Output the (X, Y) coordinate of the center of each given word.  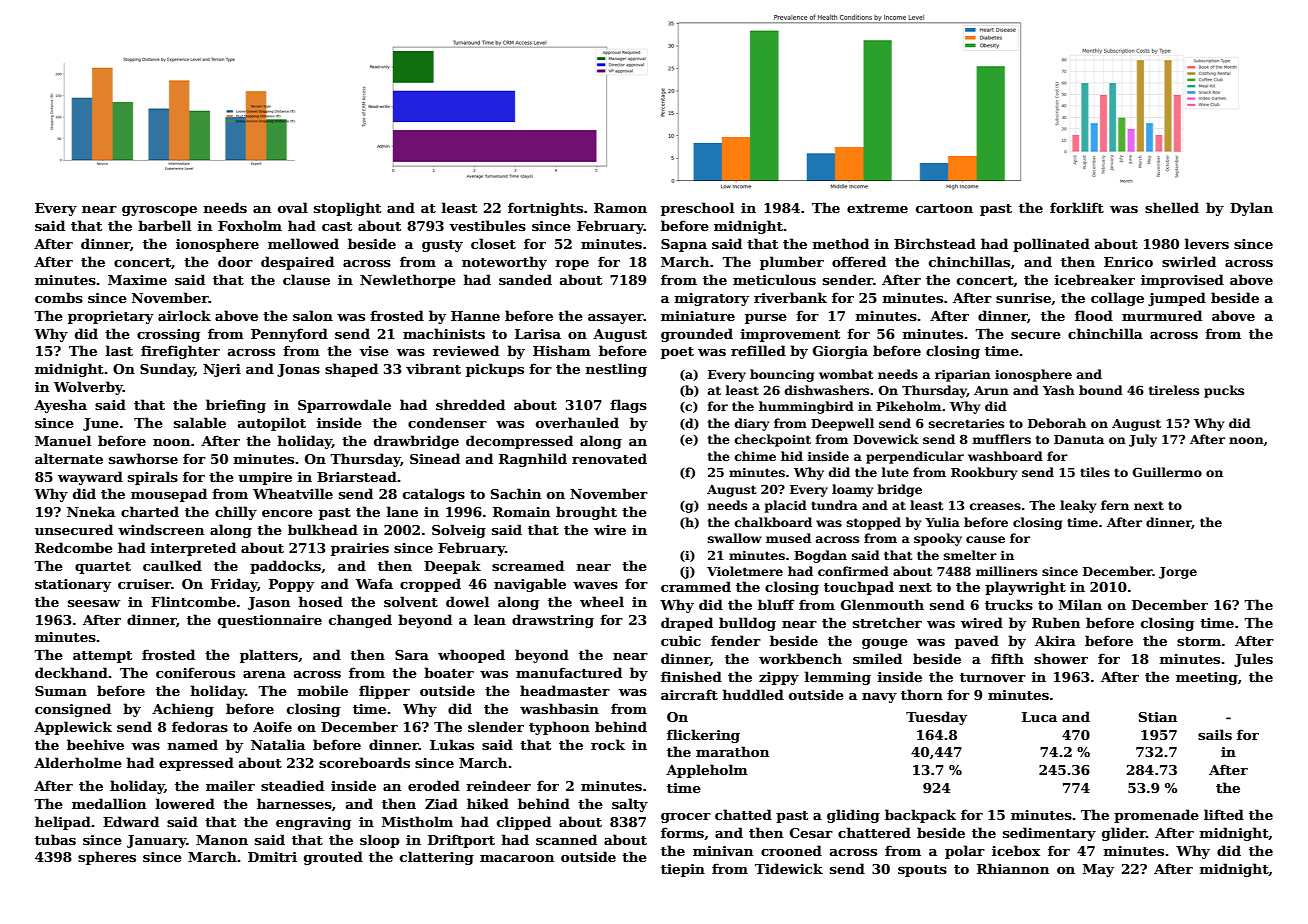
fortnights (545, 209)
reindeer (498, 785)
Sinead (435, 458)
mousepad (169, 495)
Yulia (942, 522)
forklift (1077, 207)
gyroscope (159, 211)
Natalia (278, 744)
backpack (920, 816)
